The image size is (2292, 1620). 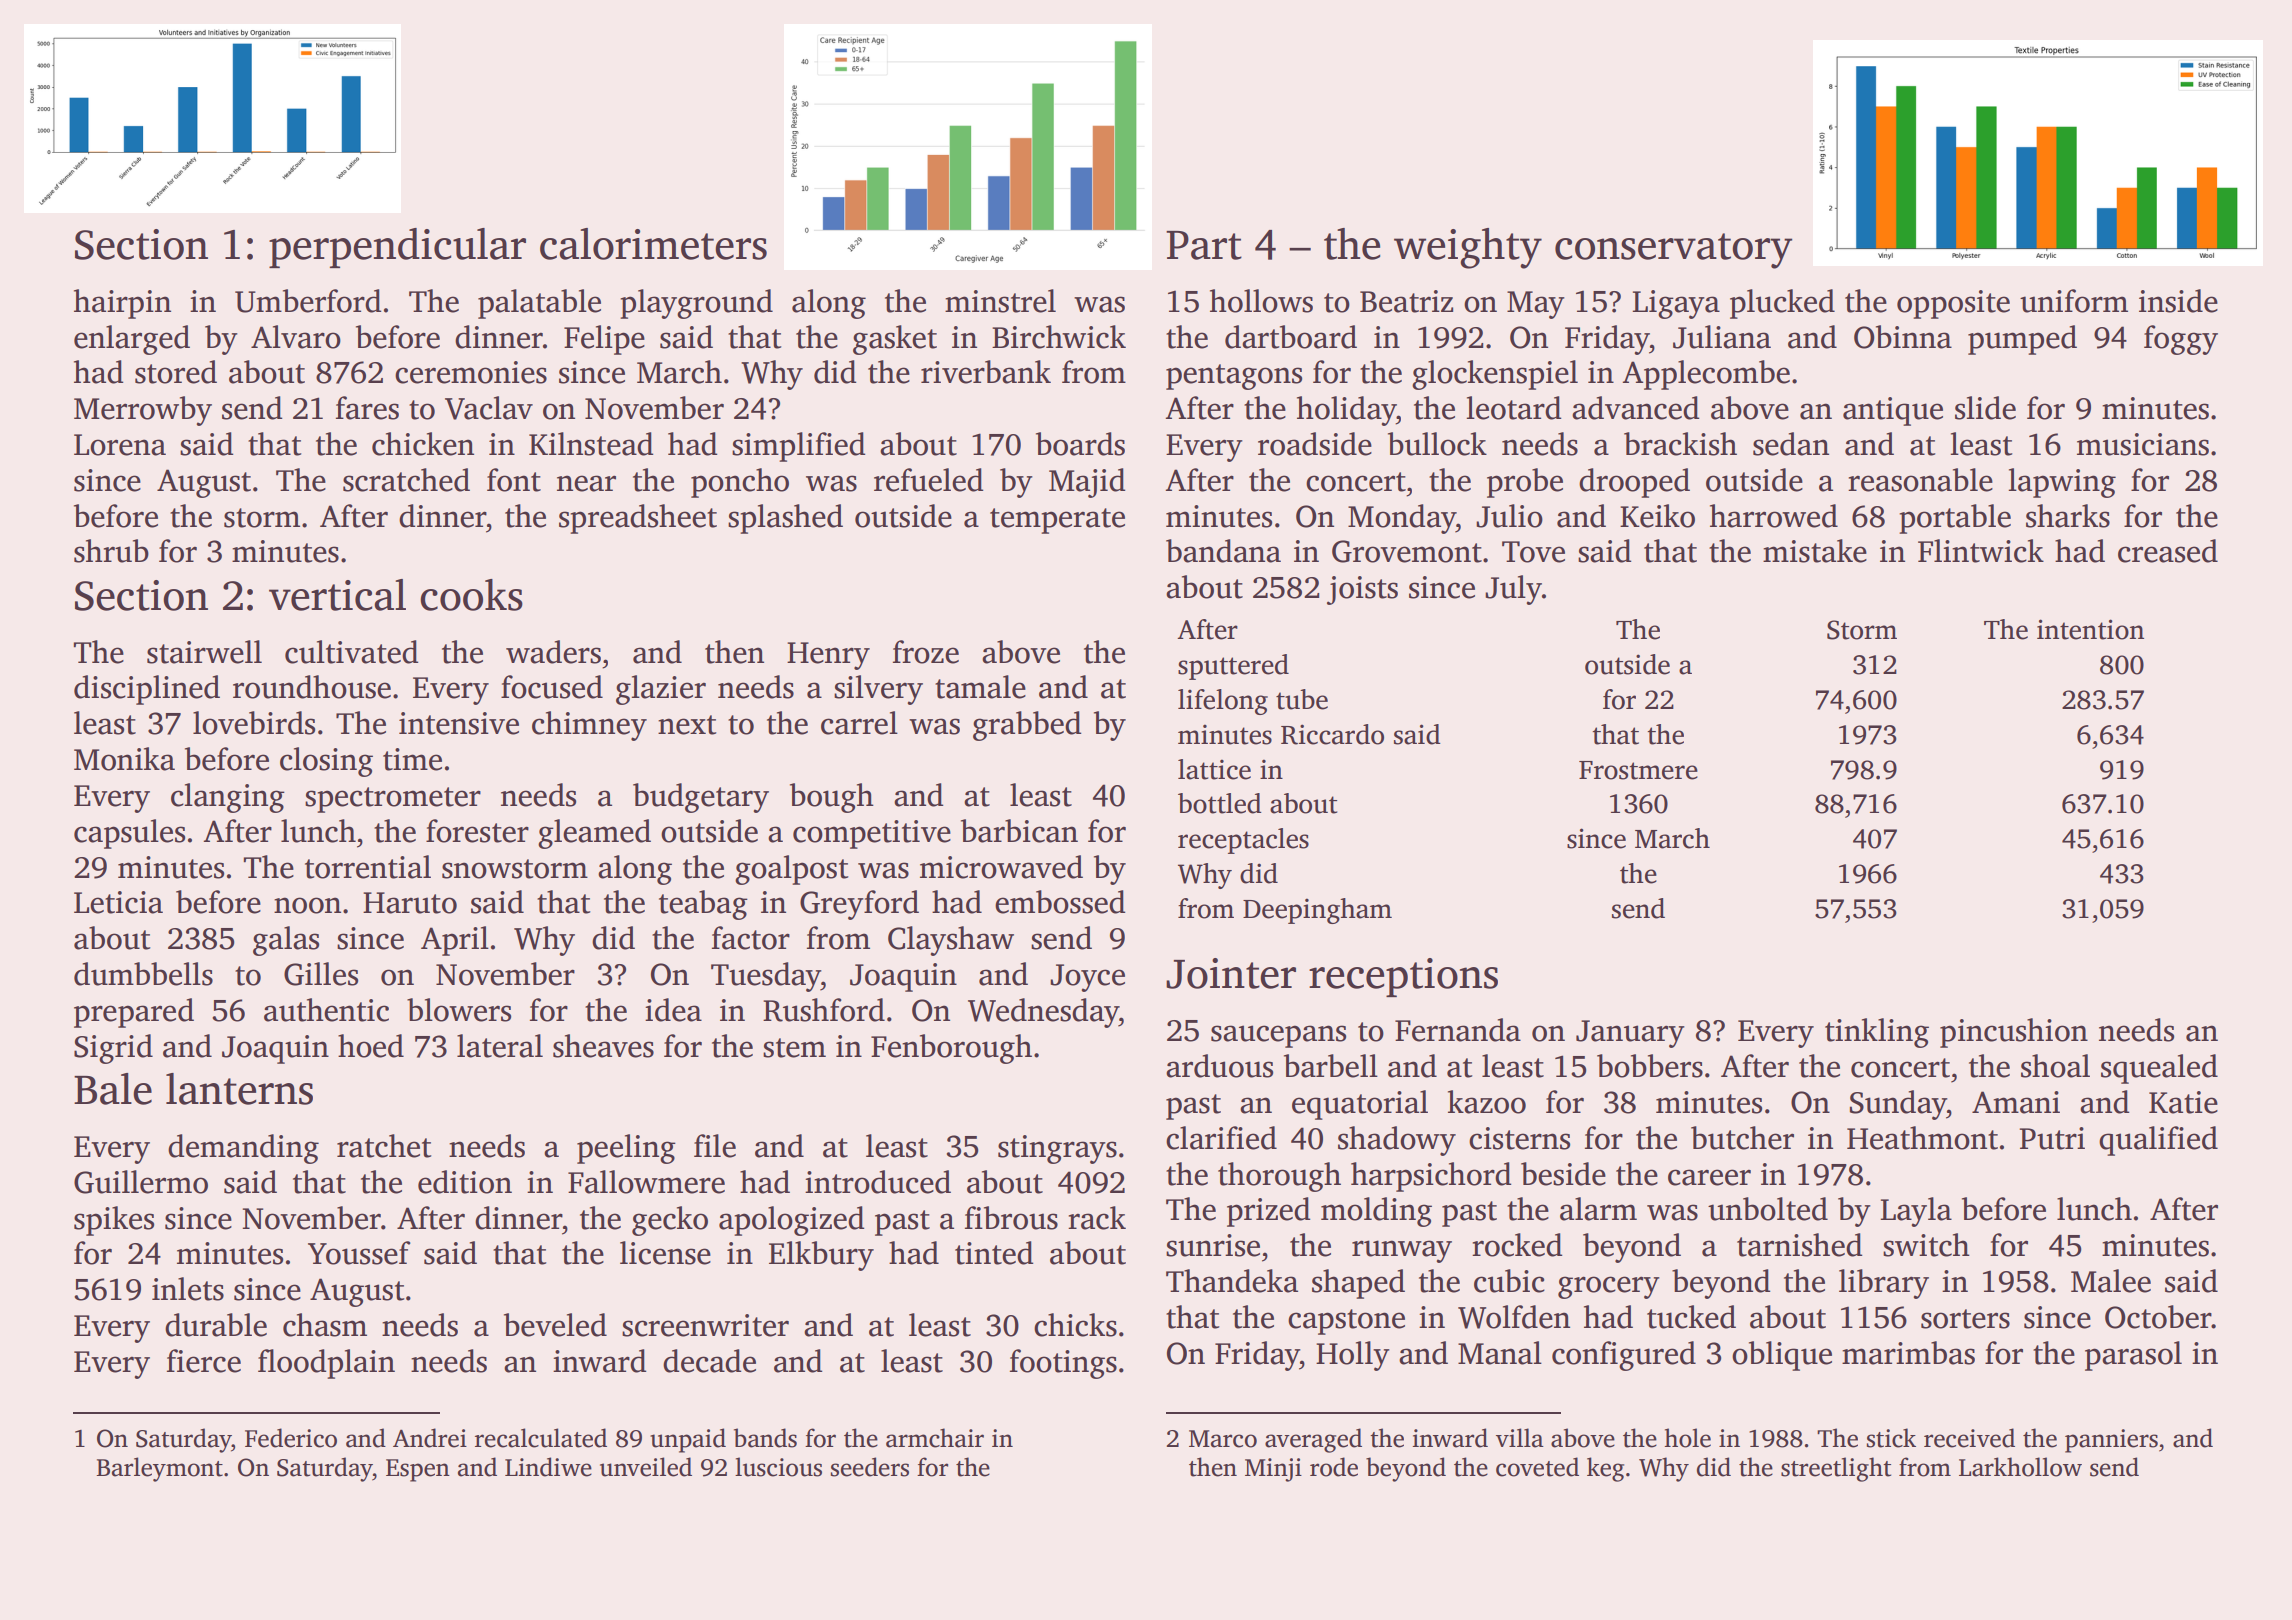 I want to click on drooped, so click(x=1634, y=483).
